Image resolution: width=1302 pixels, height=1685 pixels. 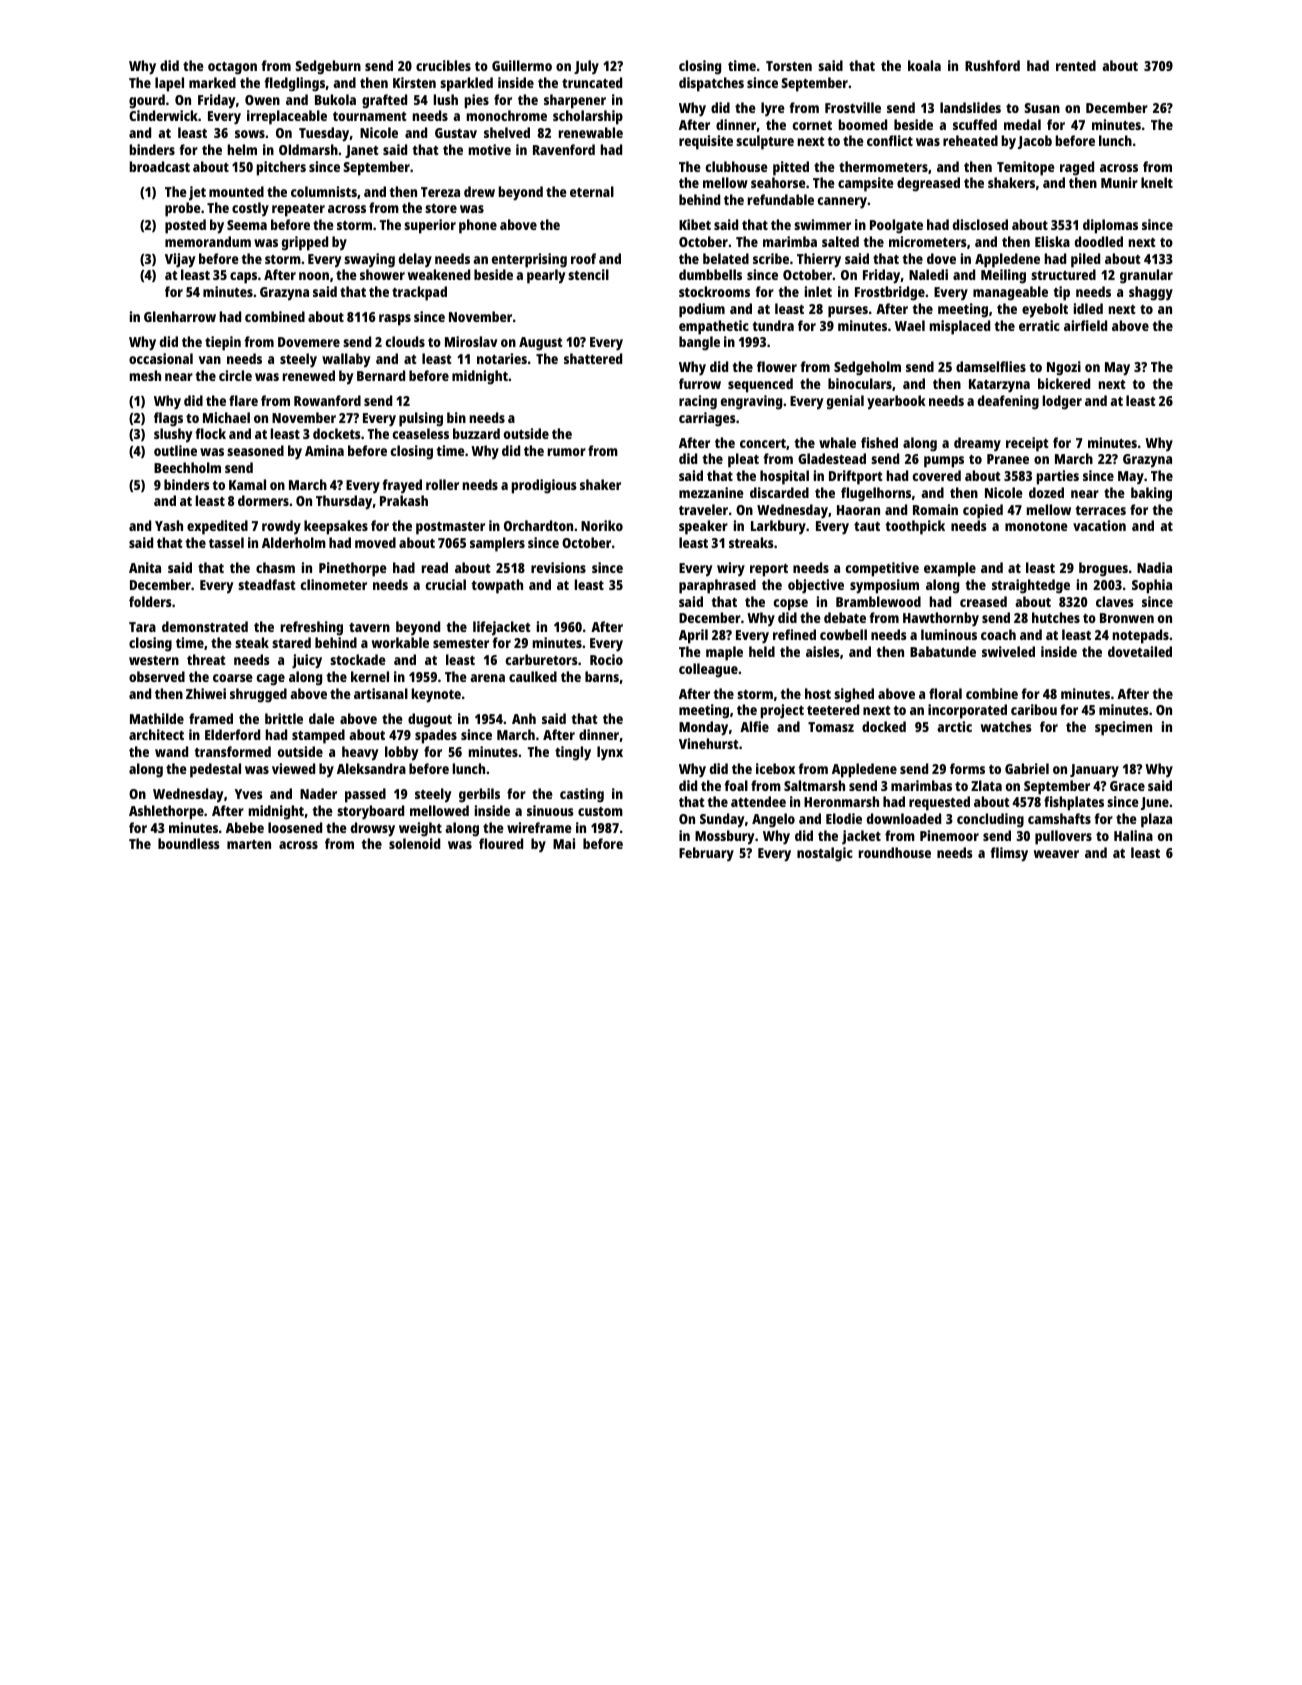 What do you see at coordinates (328, 67) in the screenshot?
I see `Sedgeburn` at bounding box center [328, 67].
